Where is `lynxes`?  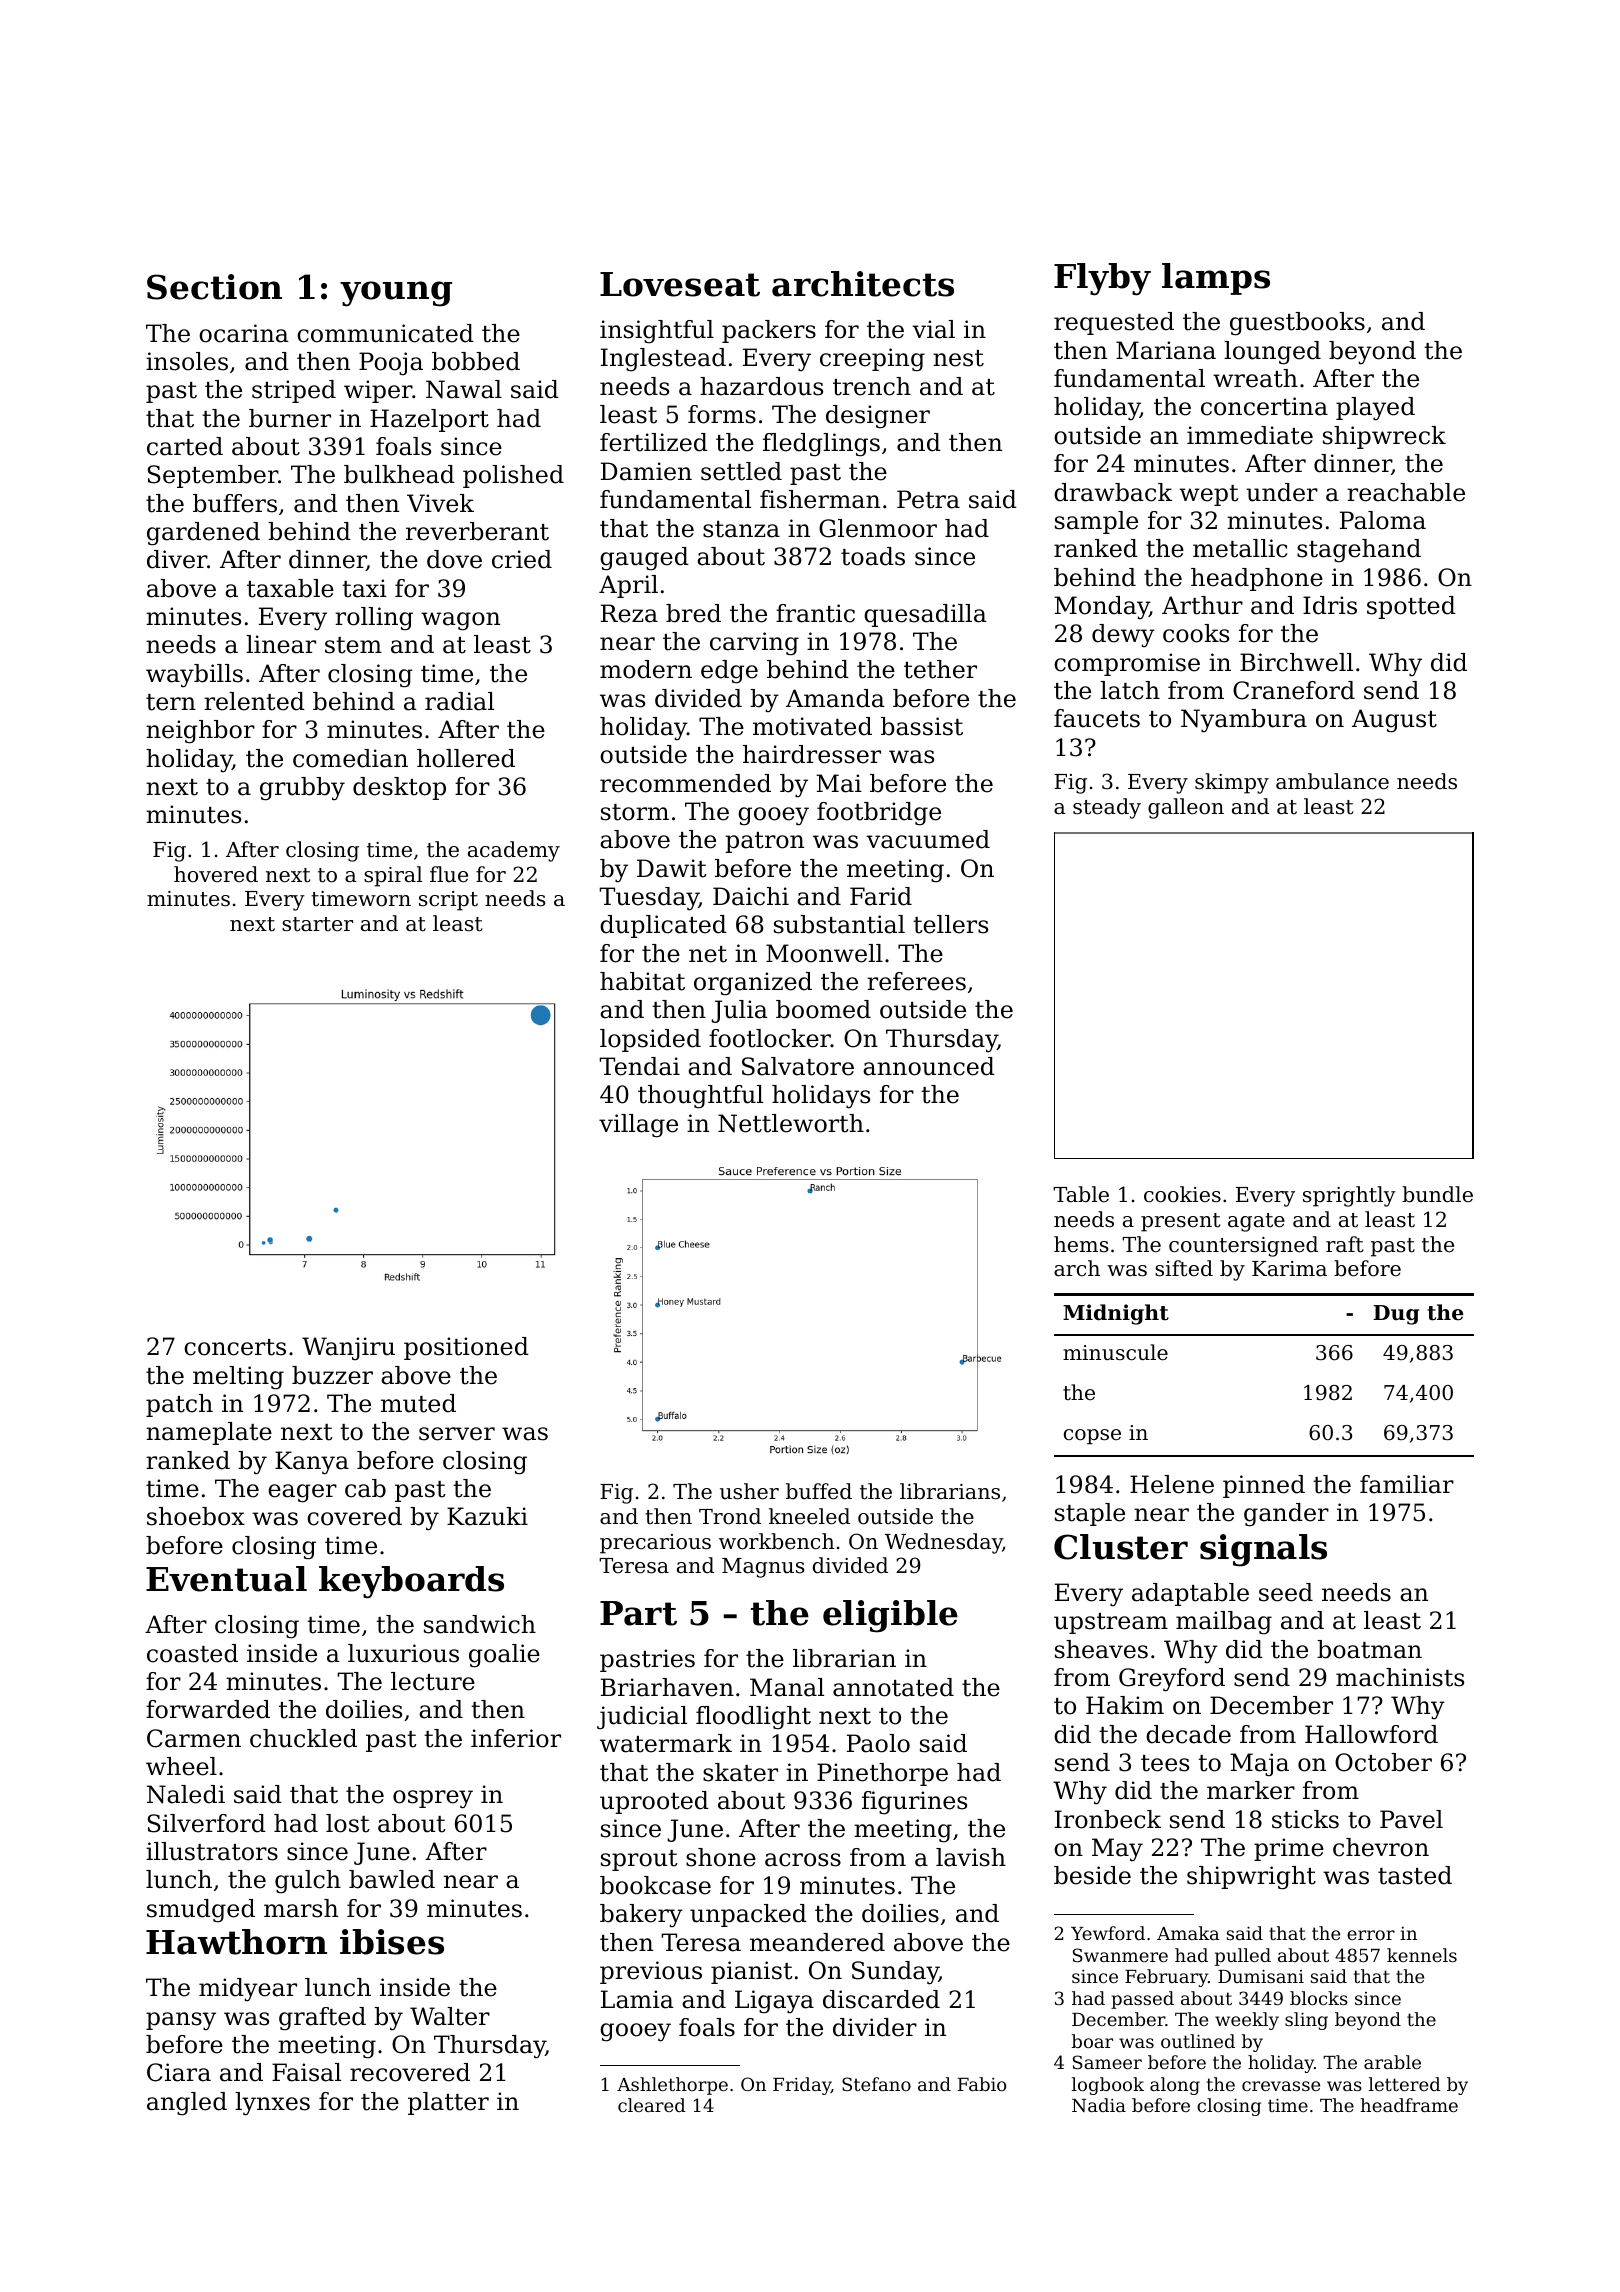
lynxes is located at coordinates (272, 2104).
